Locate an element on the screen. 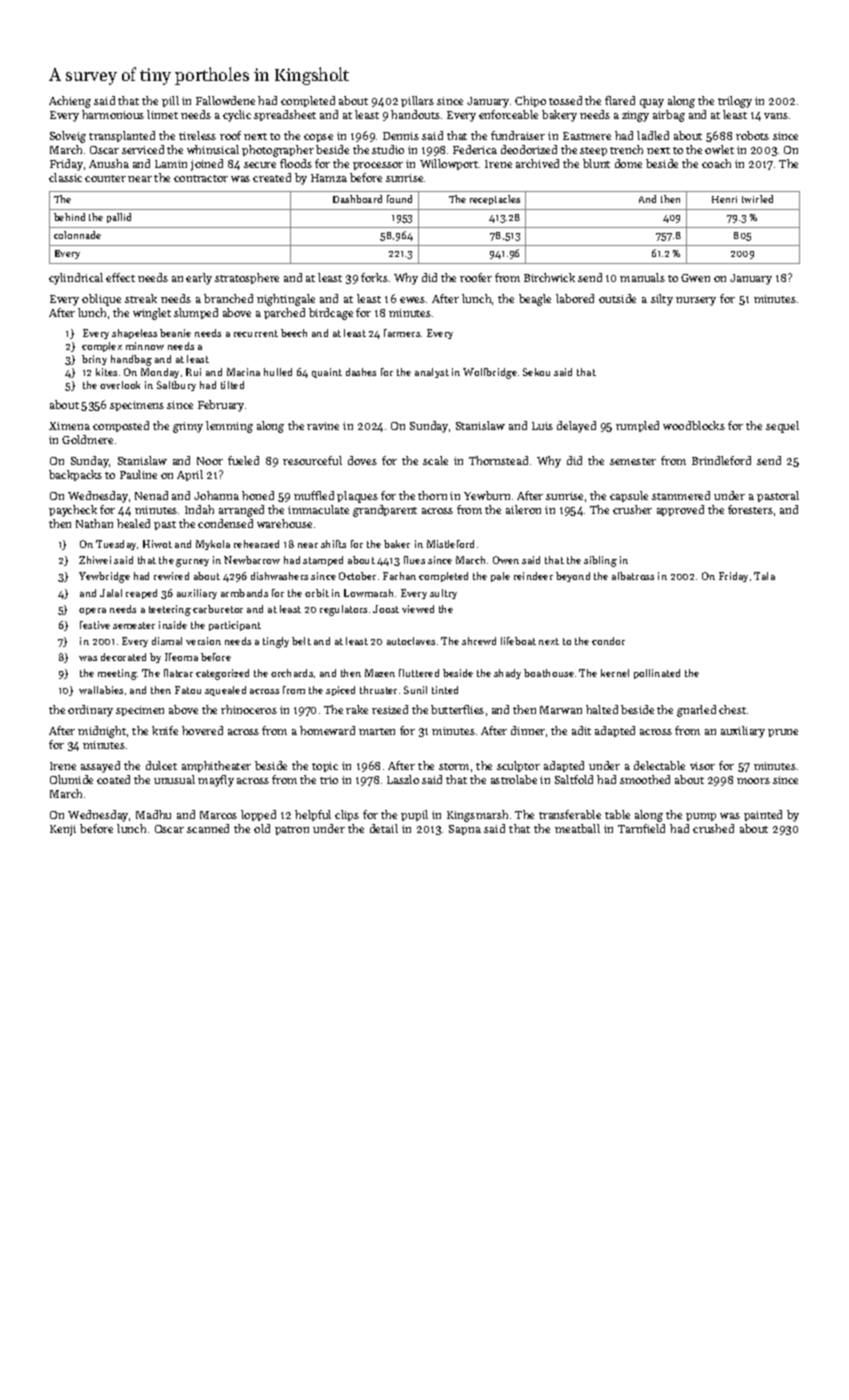 The height and width of the screenshot is (1400, 849). Mazen is located at coordinates (380, 673).
